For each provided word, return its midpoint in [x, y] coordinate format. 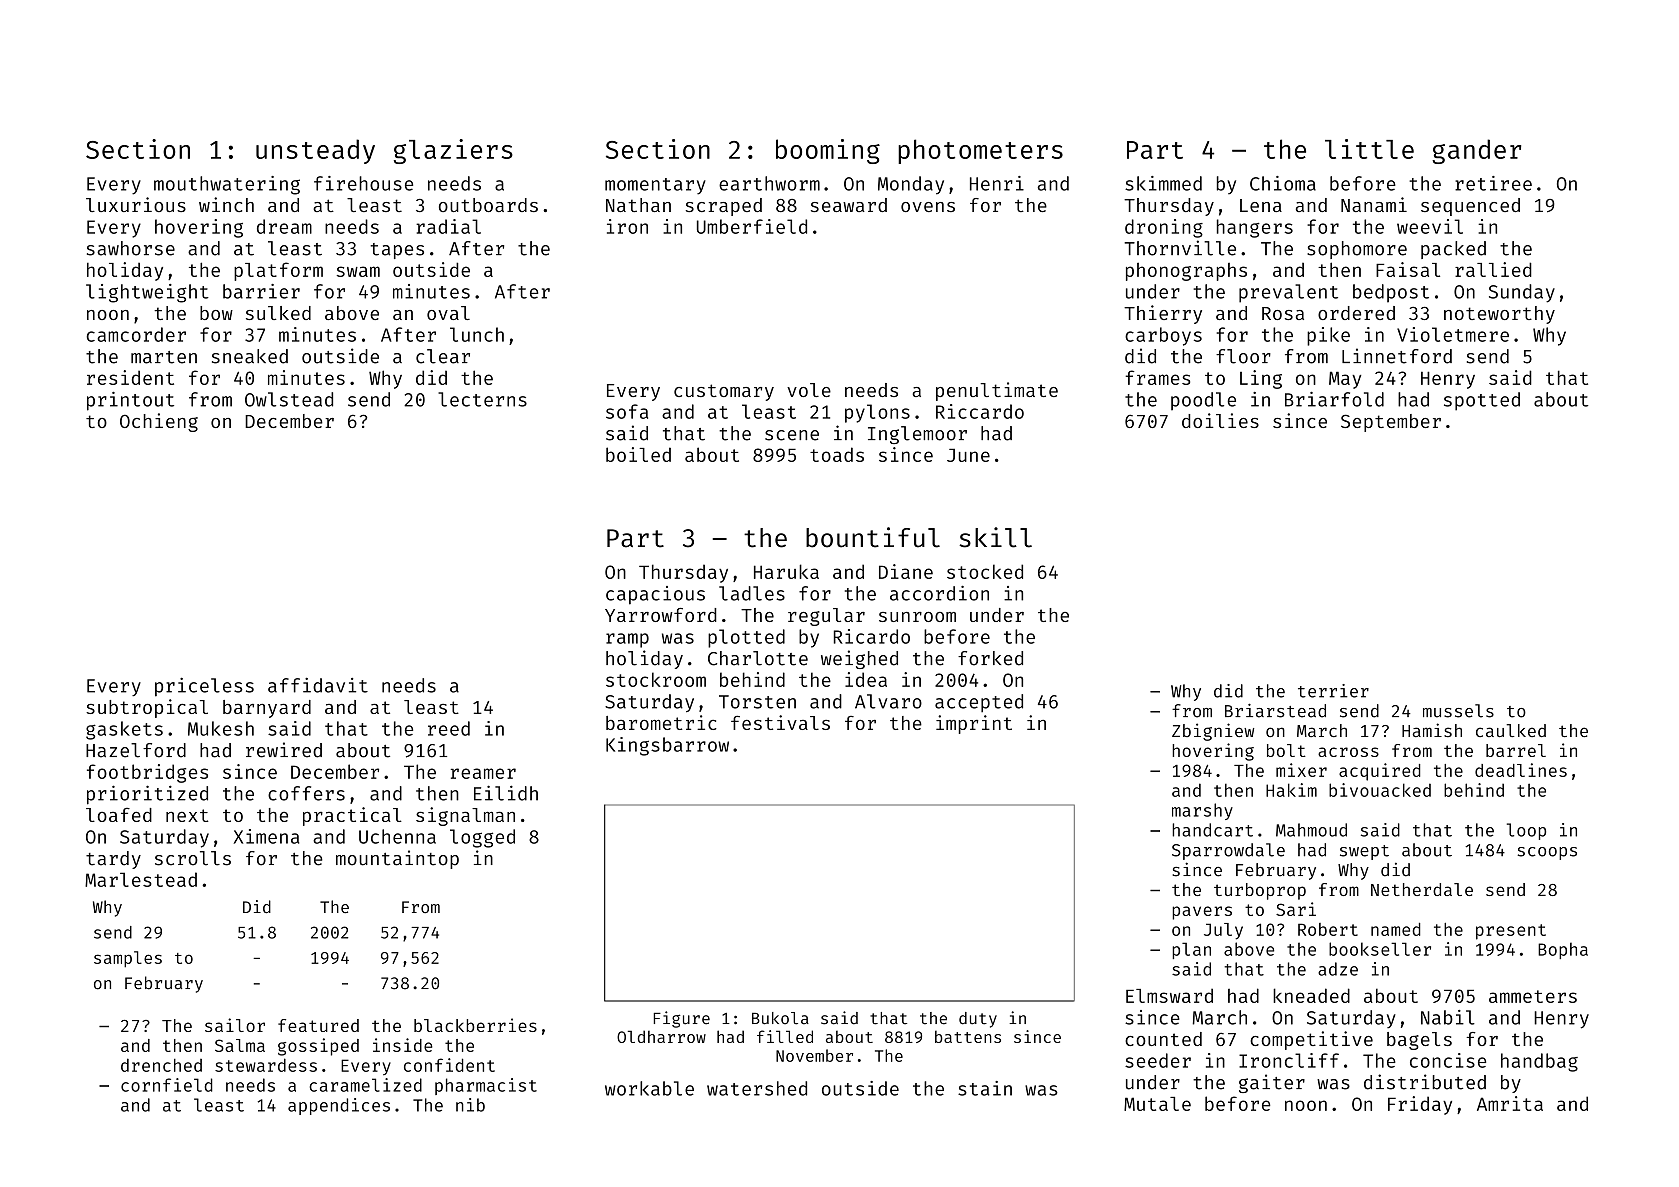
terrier [1333, 691]
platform [278, 271]
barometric [661, 722]
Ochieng [159, 422]
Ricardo [872, 636]
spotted [1482, 401]
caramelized [365, 1085]
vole [809, 390]
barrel [1516, 750]
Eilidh [506, 793]
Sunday [1522, 293]
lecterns [482, 399]
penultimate [997, 391]
